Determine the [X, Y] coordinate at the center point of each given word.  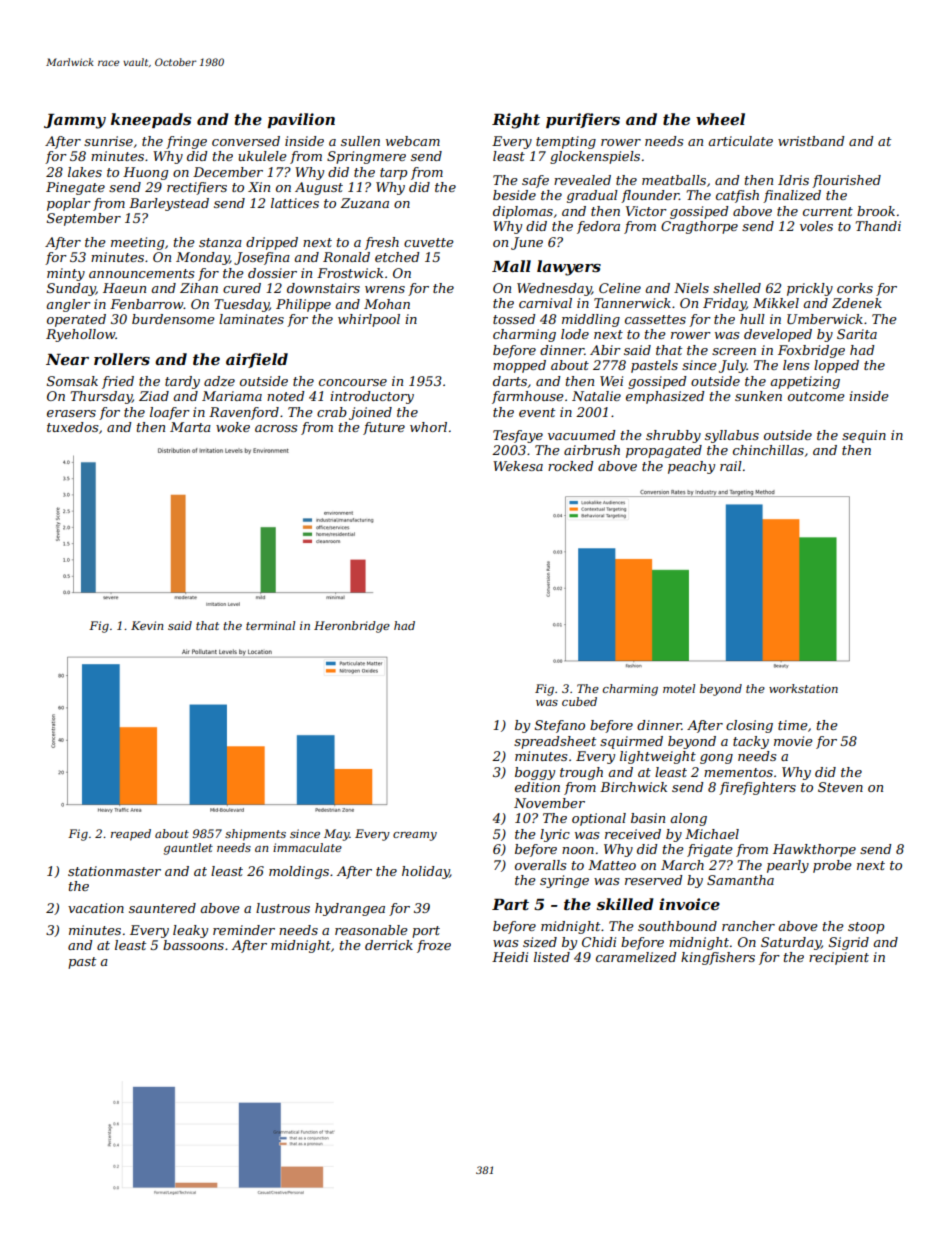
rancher [748, 926]
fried [118, 382]
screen [734, 351]
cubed [579, 701]
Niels [691, 288]
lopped [836, 366]
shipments [255, 835]
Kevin [147, 625]
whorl [428, 427]
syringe [564, 881]
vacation [96, 908]
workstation [803, 688]
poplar [69, 204]
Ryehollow [80, 335]
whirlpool [369, 320]
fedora [598, 227]
